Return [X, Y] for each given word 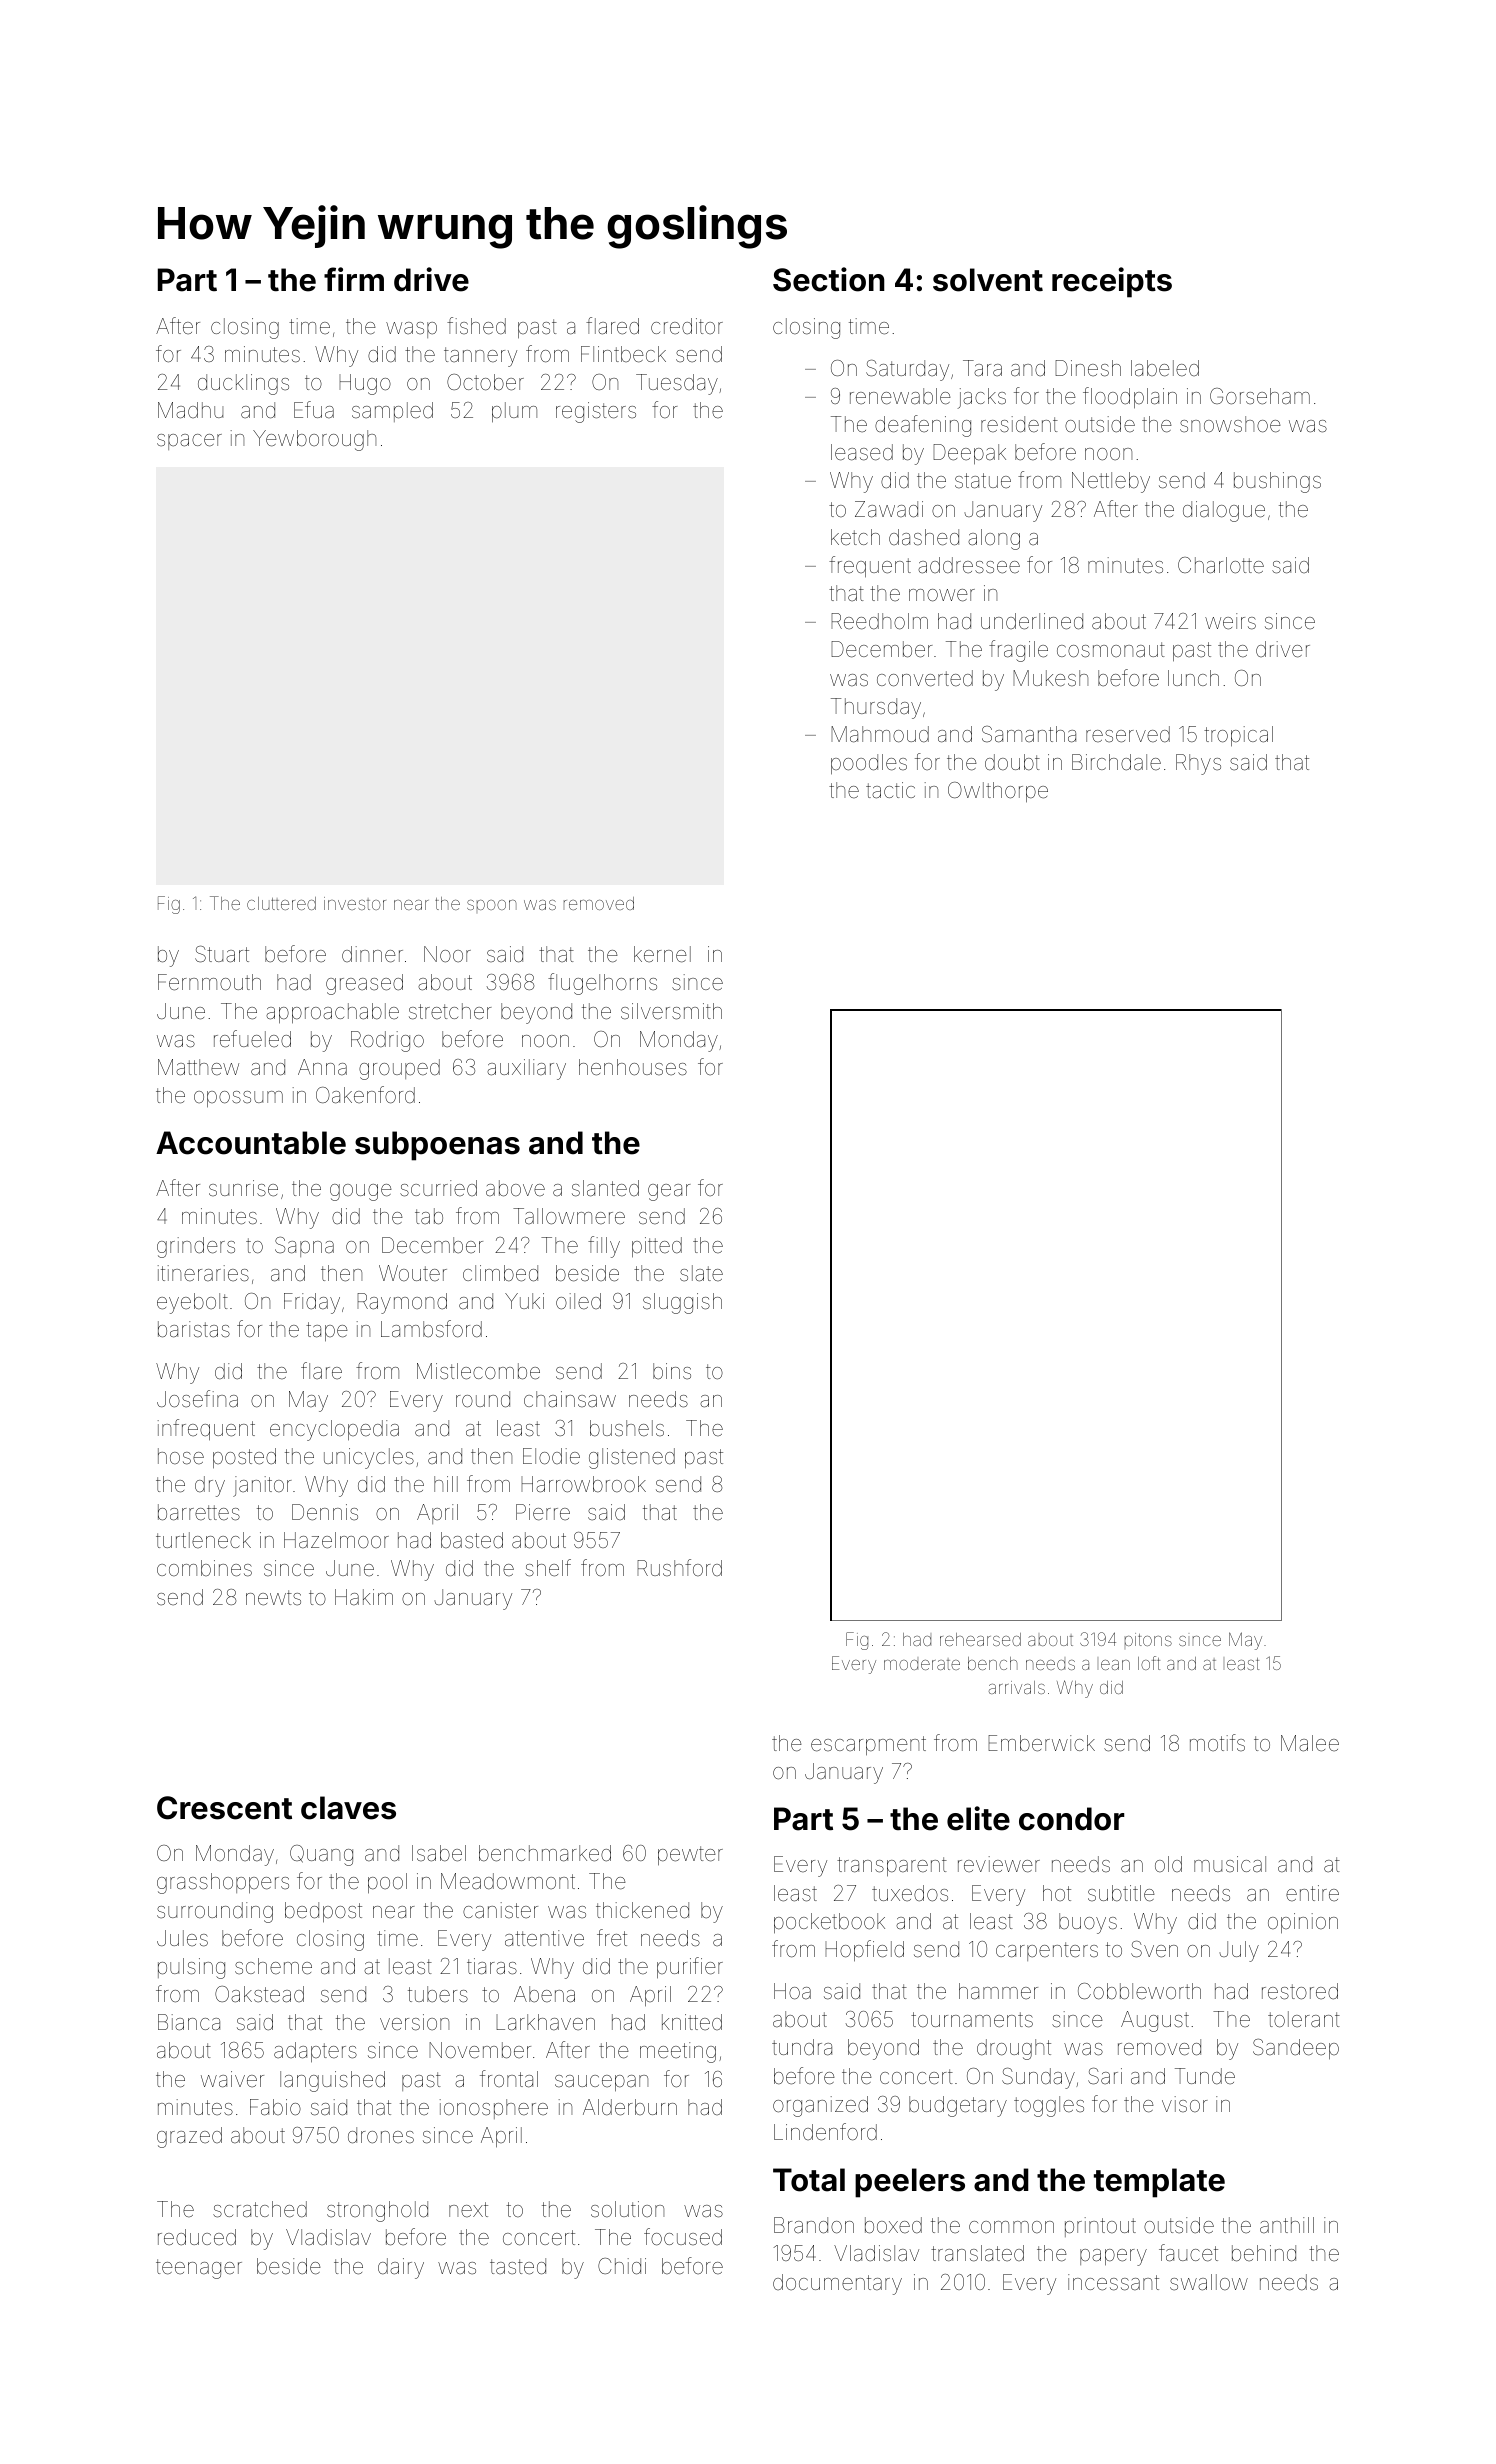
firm [354, 279]
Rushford [679, 1567]
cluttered [281, 903]
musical [1230, 1864]
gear [669, 1192]
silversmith [671, 1011]
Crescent [224, 1808]
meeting [678, 2052]
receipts [1112, 282]
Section [829, 279]
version [414, 2022]
